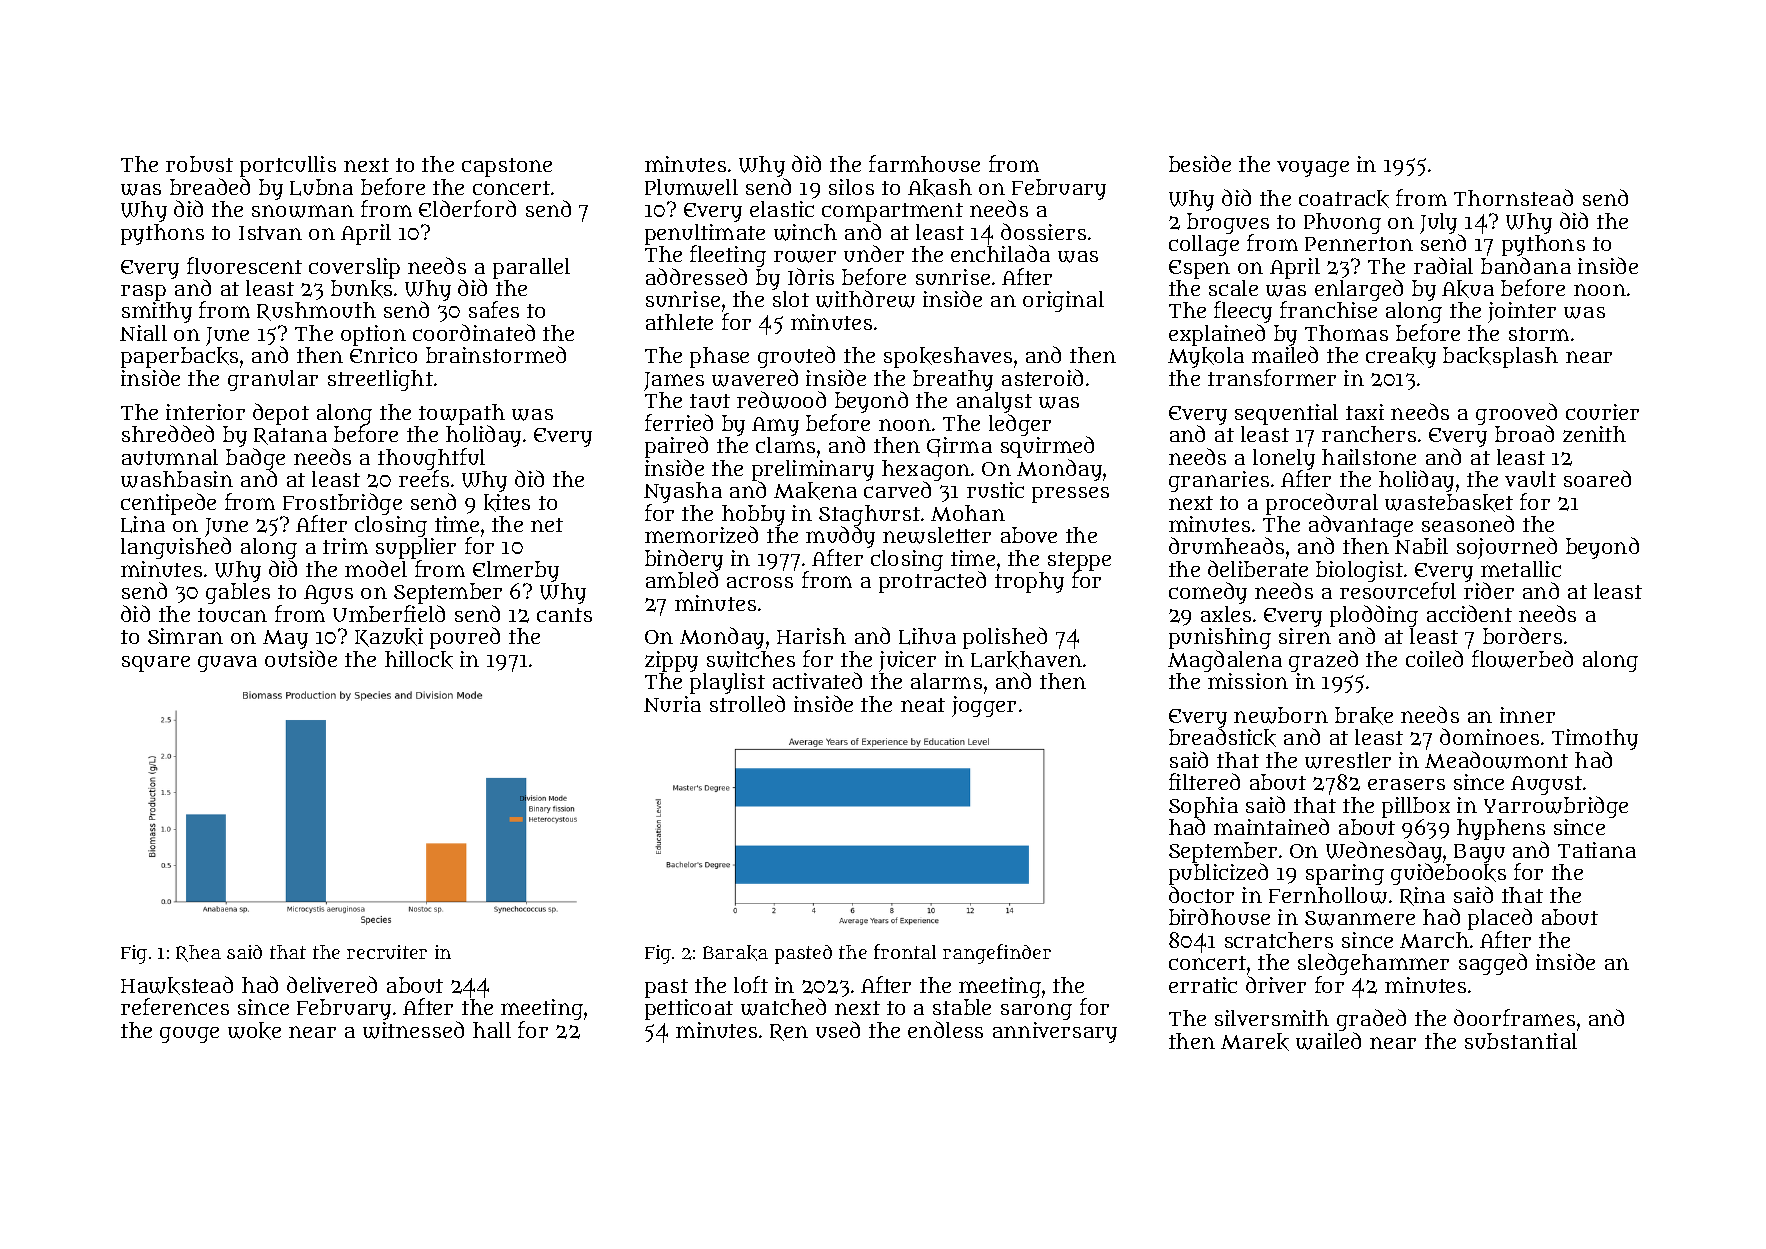 The width and height of the screenshot is (1766, 1249). What do you see at coordinates (1029, 582) in the screenshot?
I see `trophy` at bounding box center [1029, 582].
